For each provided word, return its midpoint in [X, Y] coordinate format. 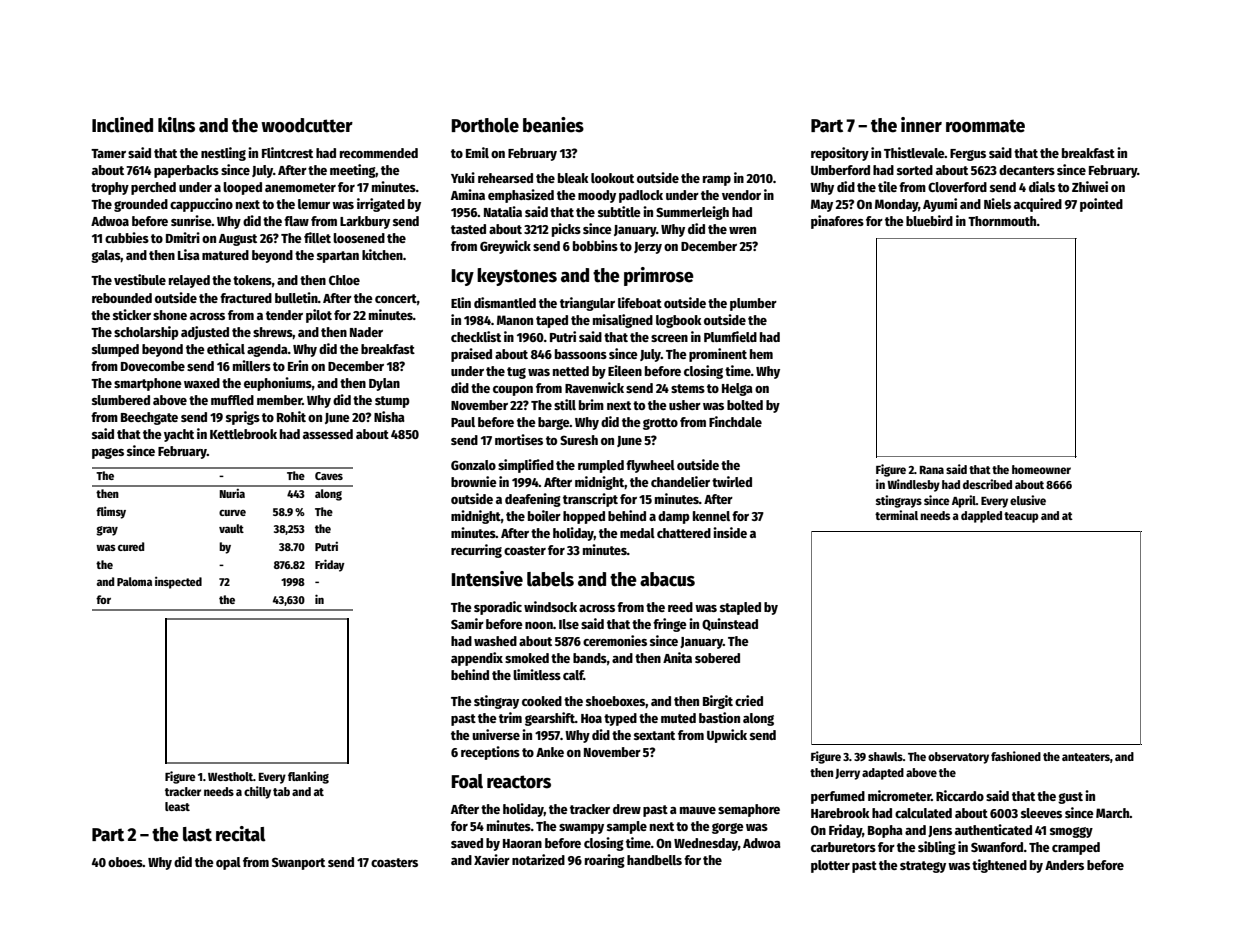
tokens [252, 280]
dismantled [505, 302]
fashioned [1016, 756]
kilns [176, 125]
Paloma [134, 581]
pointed [1101, 205]
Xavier [492, 859]
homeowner [1041, 469]
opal [228, 863]
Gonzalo [473, 465]
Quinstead [730, 624]
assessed [328, 434]
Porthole [485, 125]
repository [840, 154]
